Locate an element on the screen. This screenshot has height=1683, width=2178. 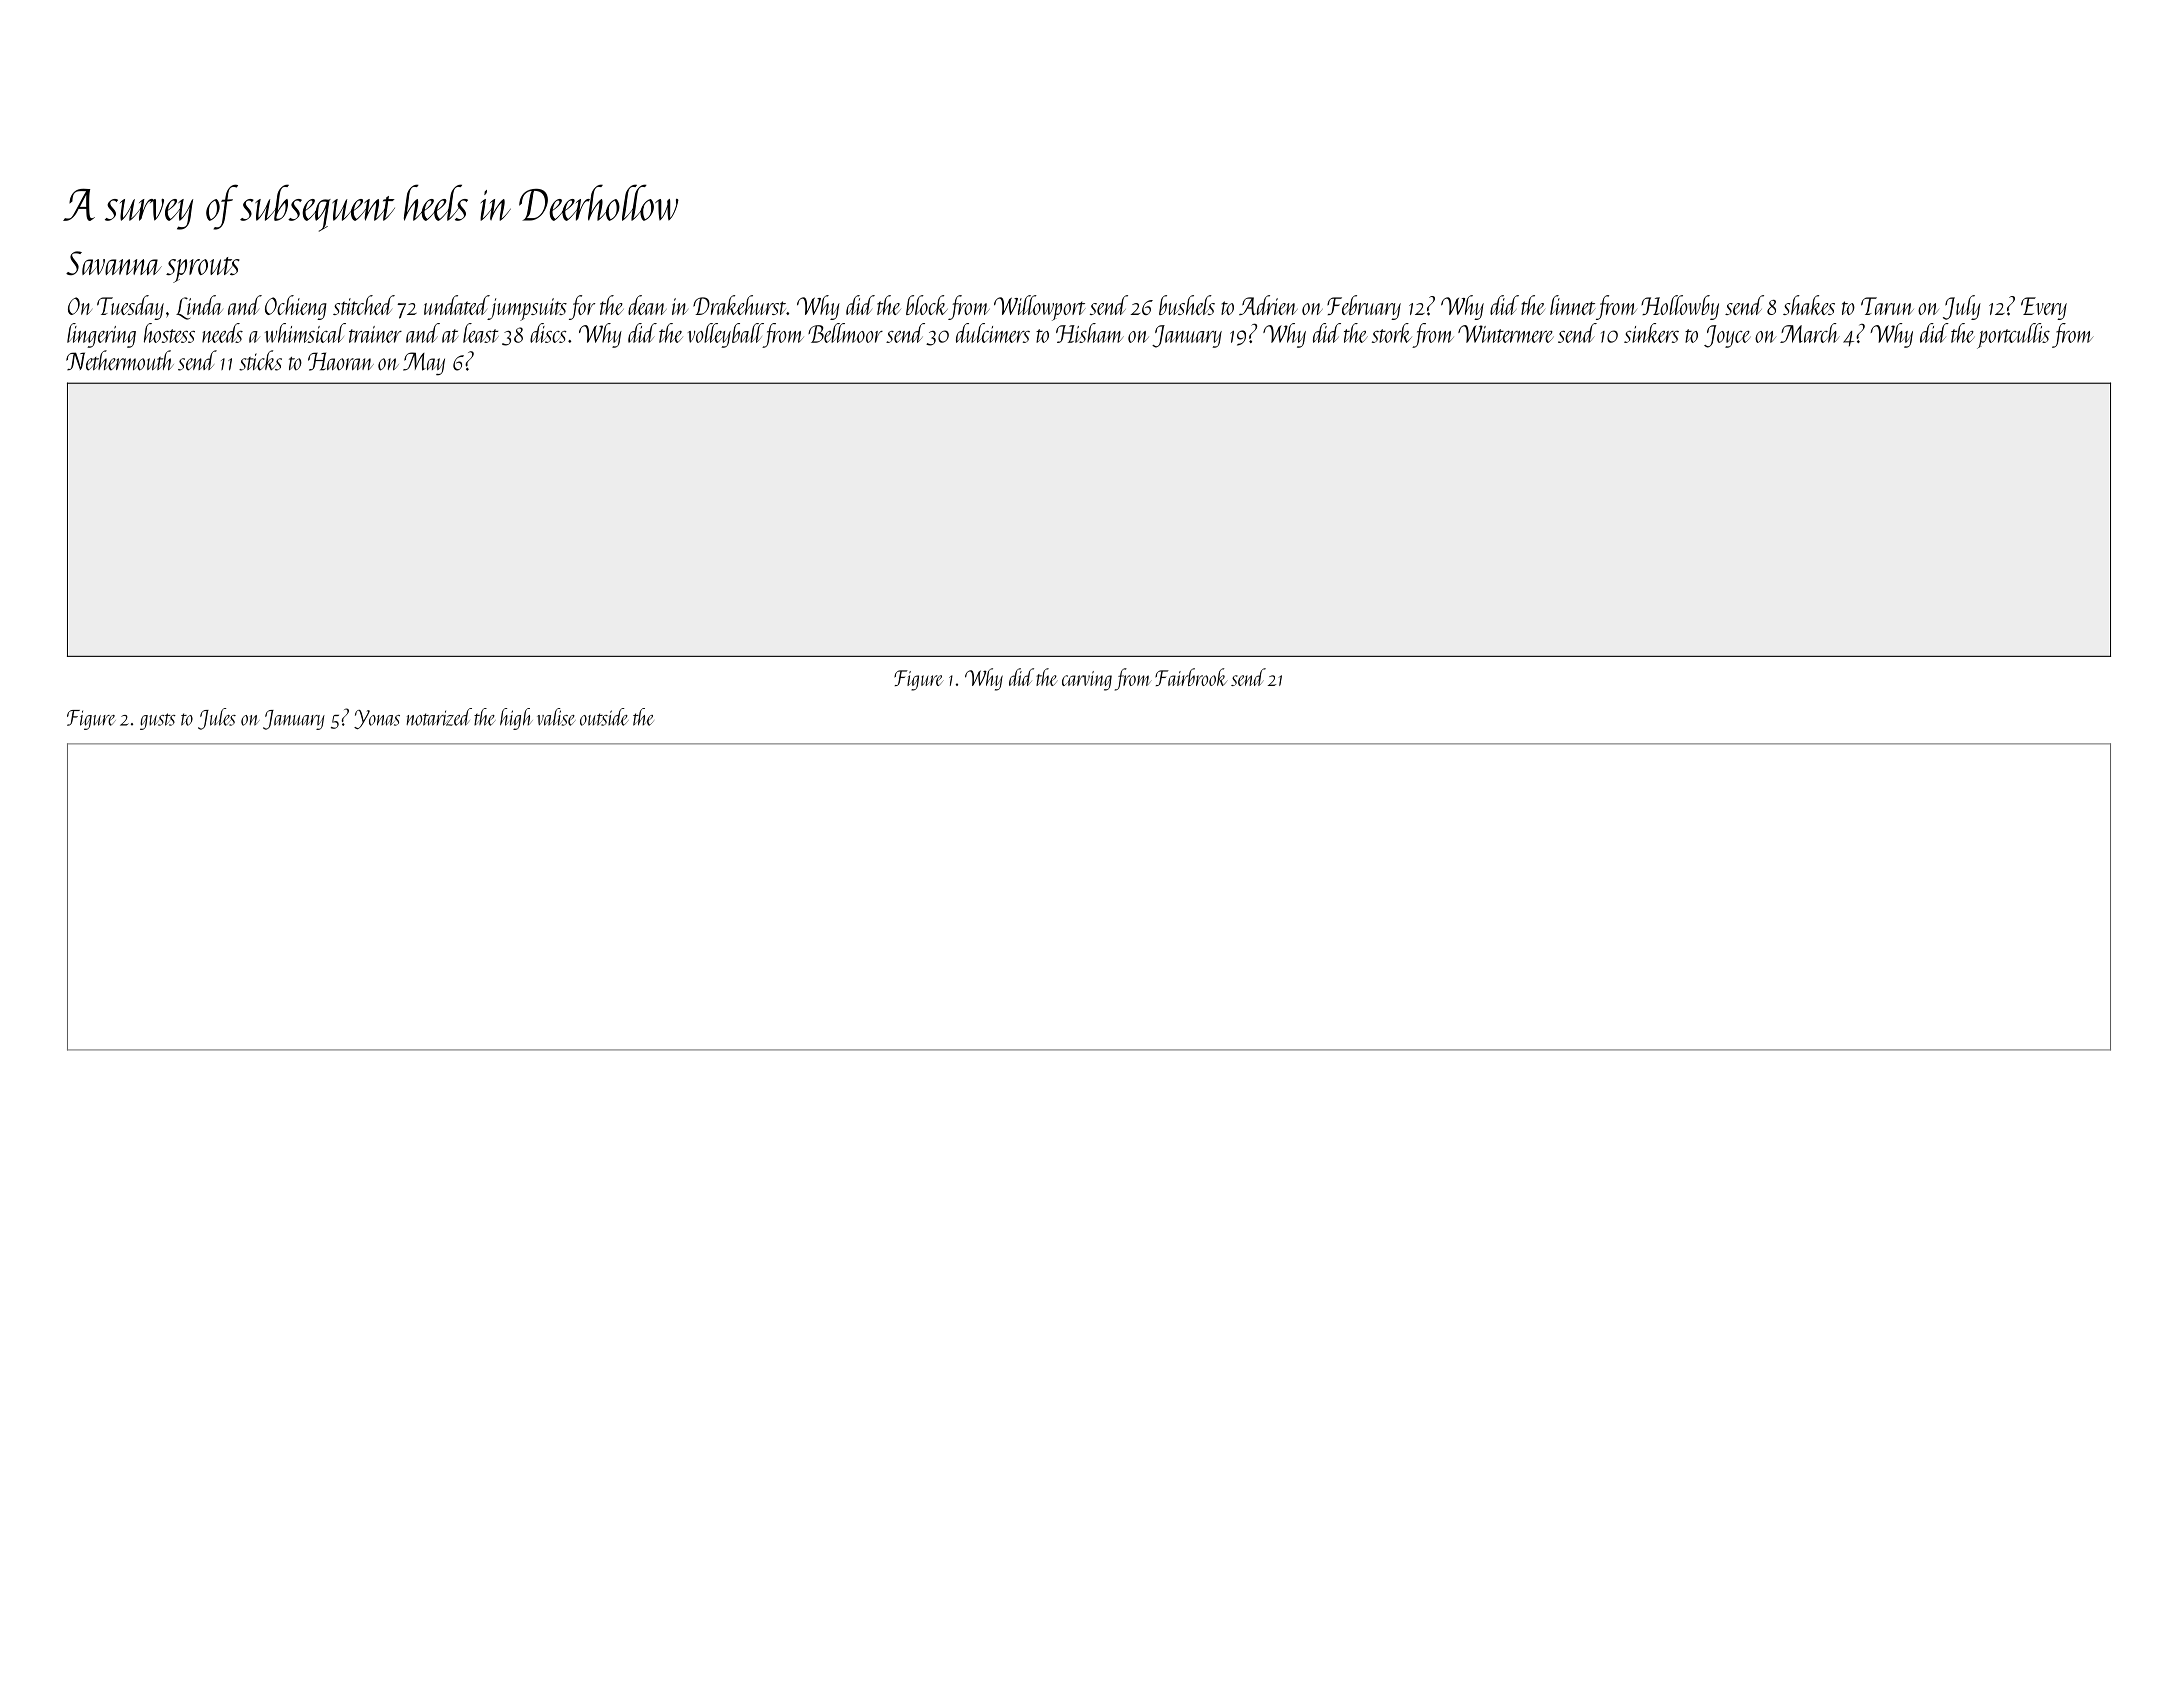
Fairbrook is located at coordinates (1191, 677).
